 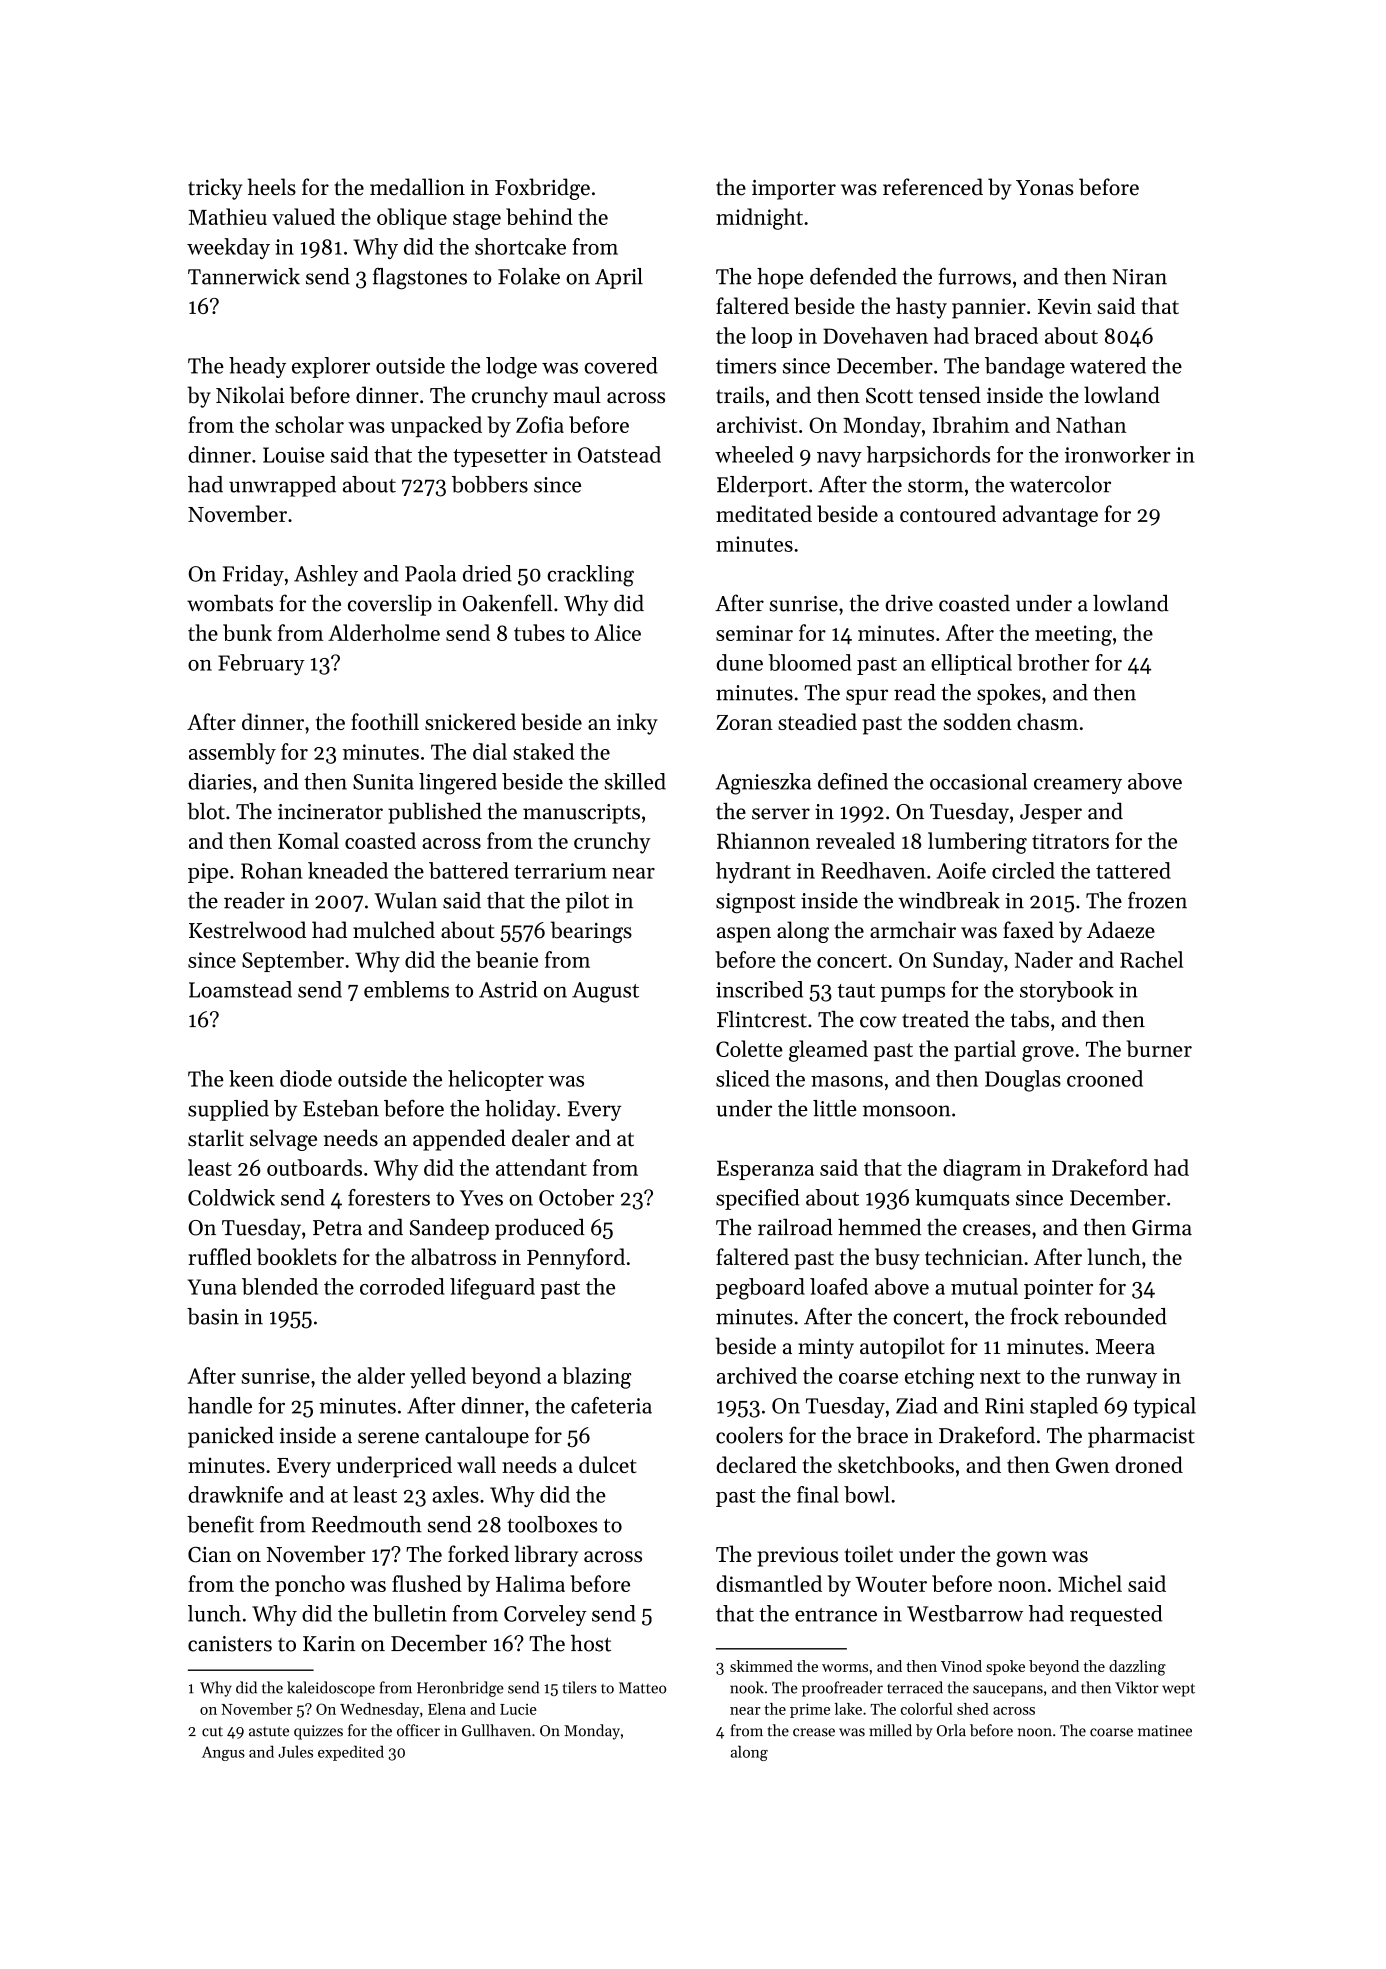 I want to click on Pennyford, so click(x=576, y=1259).
